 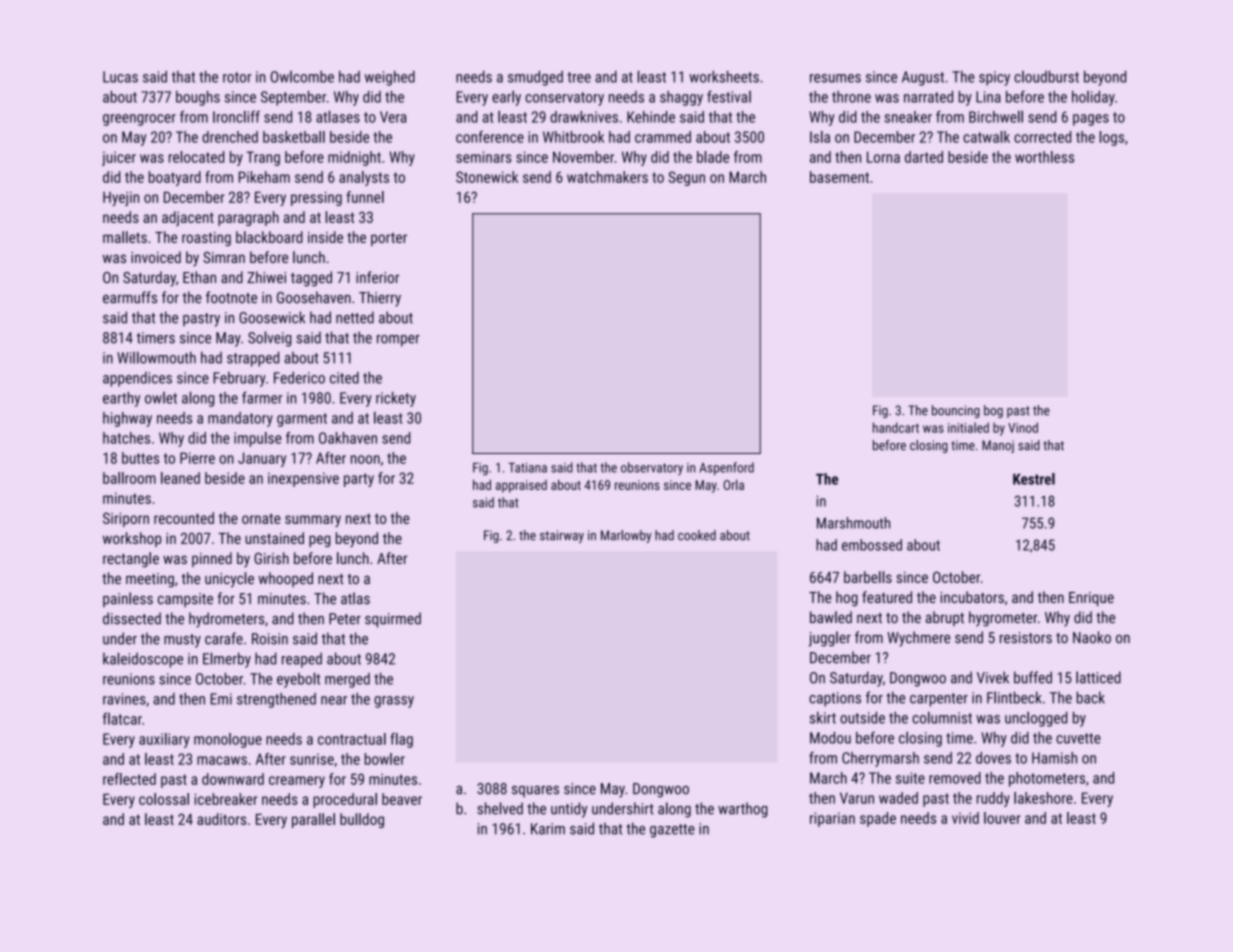 What do you see at coordinates (839, 177) in the screenshot?
I see `basement` at bounding box center [839, 177].
